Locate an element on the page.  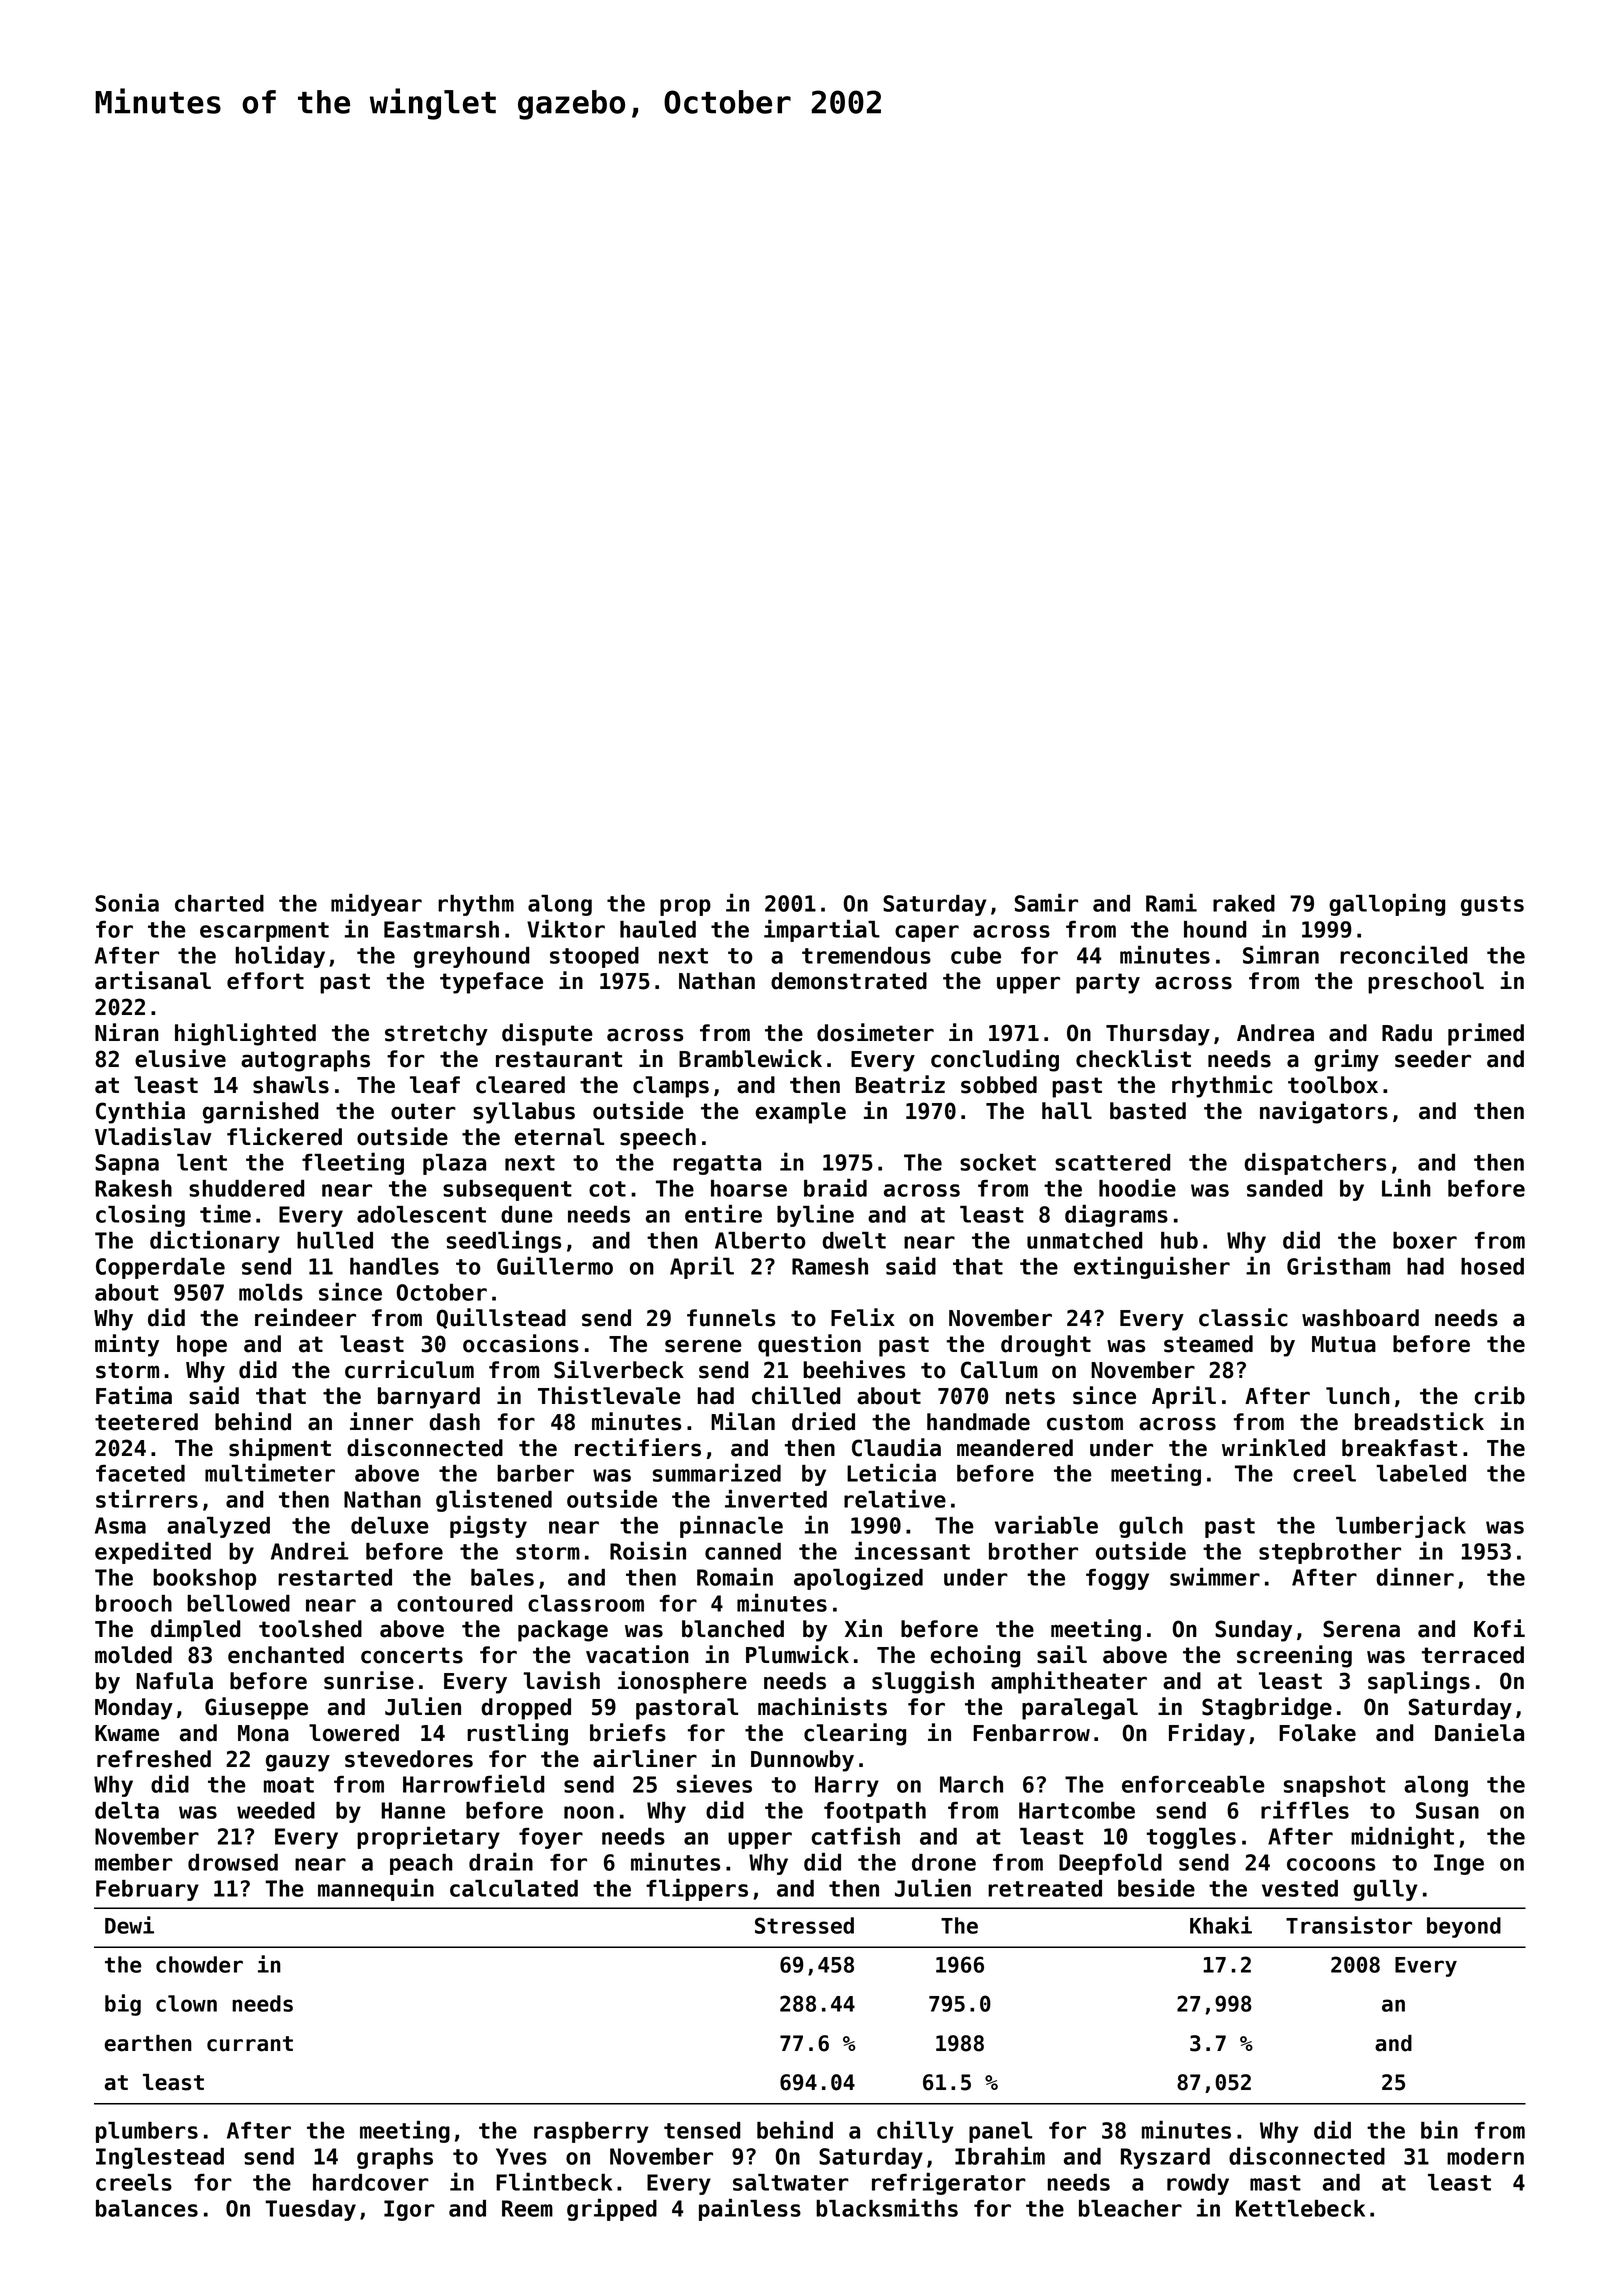
bookshop is located at coordinates (204, 1579).
